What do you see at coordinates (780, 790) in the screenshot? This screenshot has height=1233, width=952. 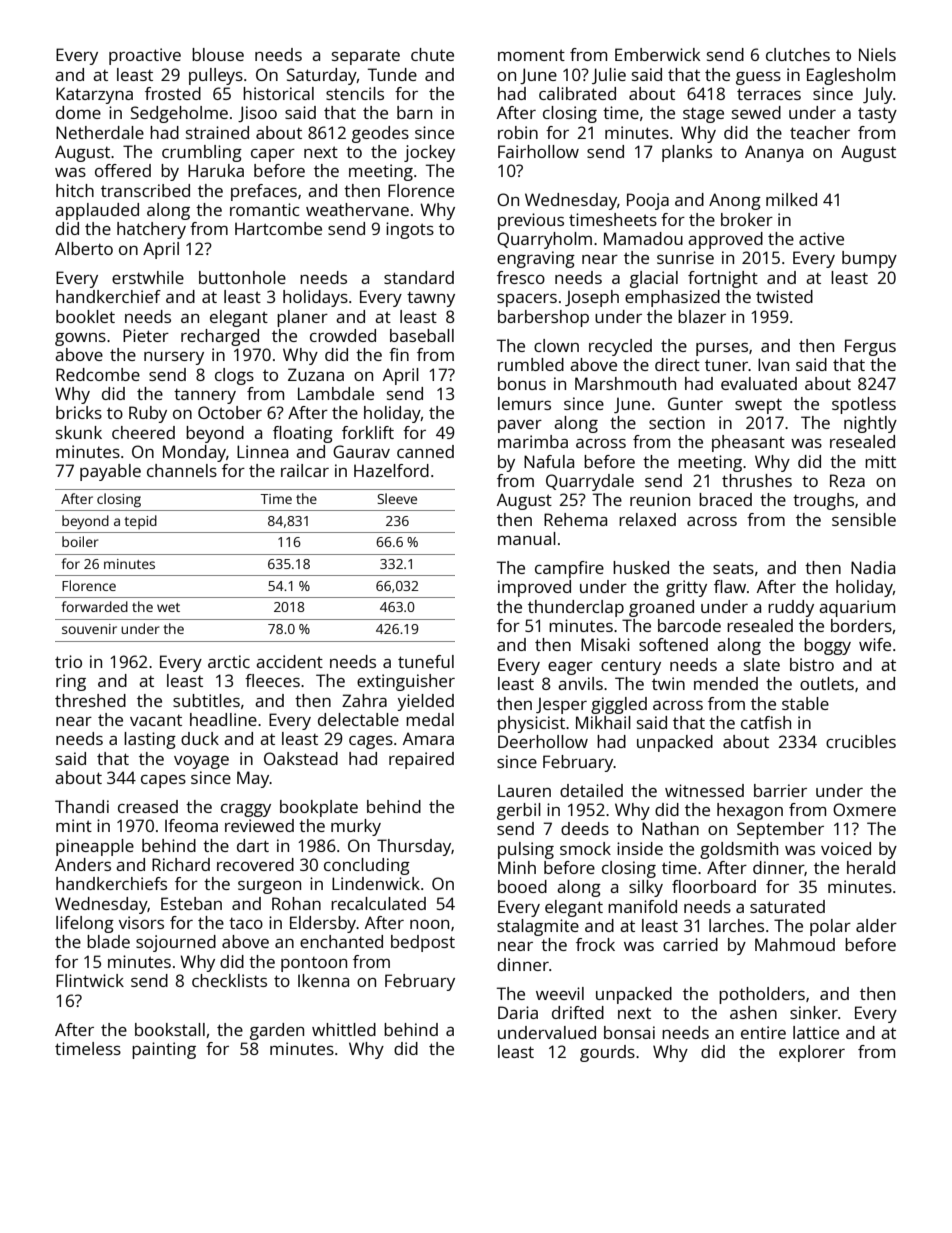 I see `barrier` at bounding box center [780, 790].
